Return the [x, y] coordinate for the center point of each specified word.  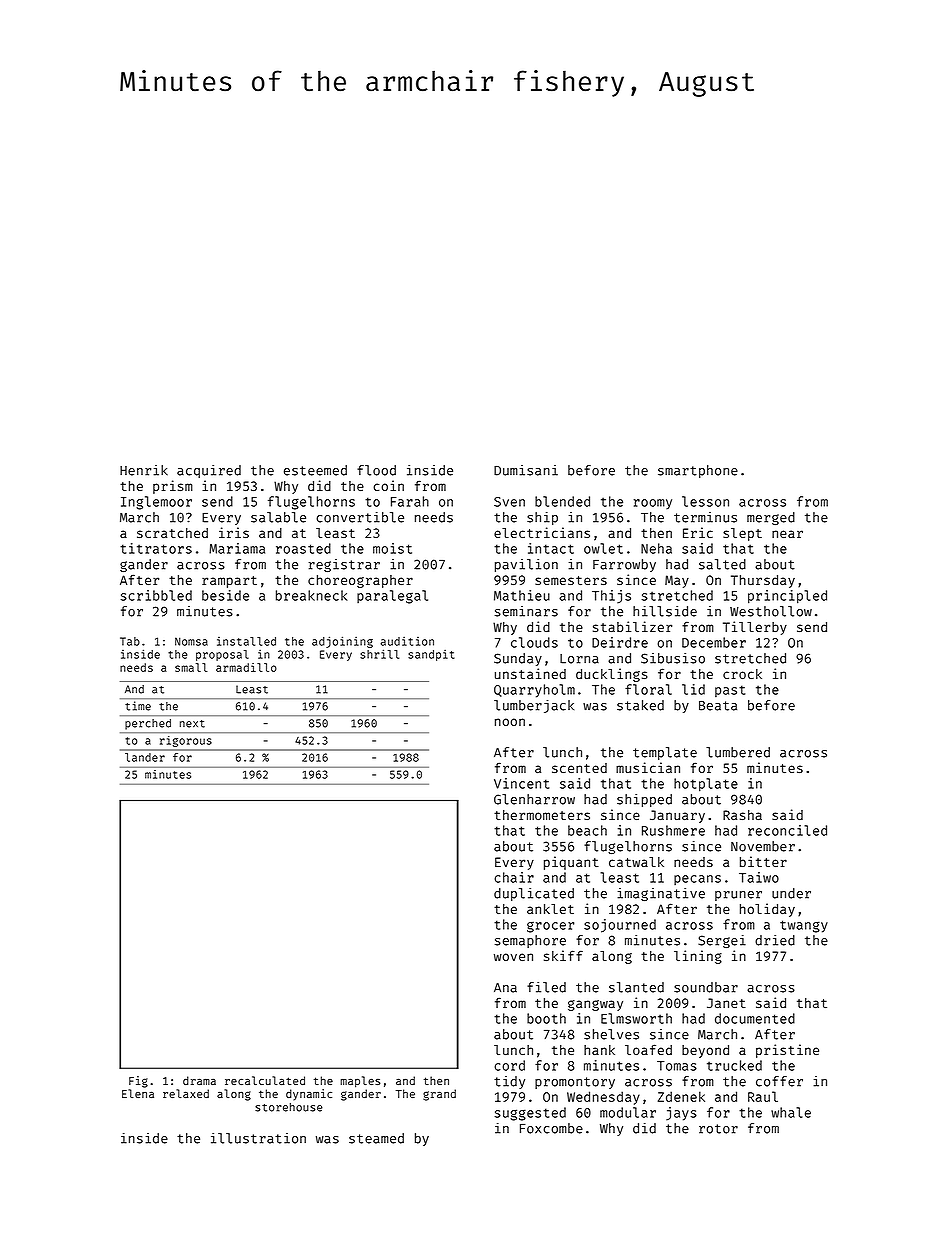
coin [388, 485]
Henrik [144, 470]
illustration [258, 1138]
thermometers [542, 815]
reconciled [787, 830]
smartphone [698, 471]
